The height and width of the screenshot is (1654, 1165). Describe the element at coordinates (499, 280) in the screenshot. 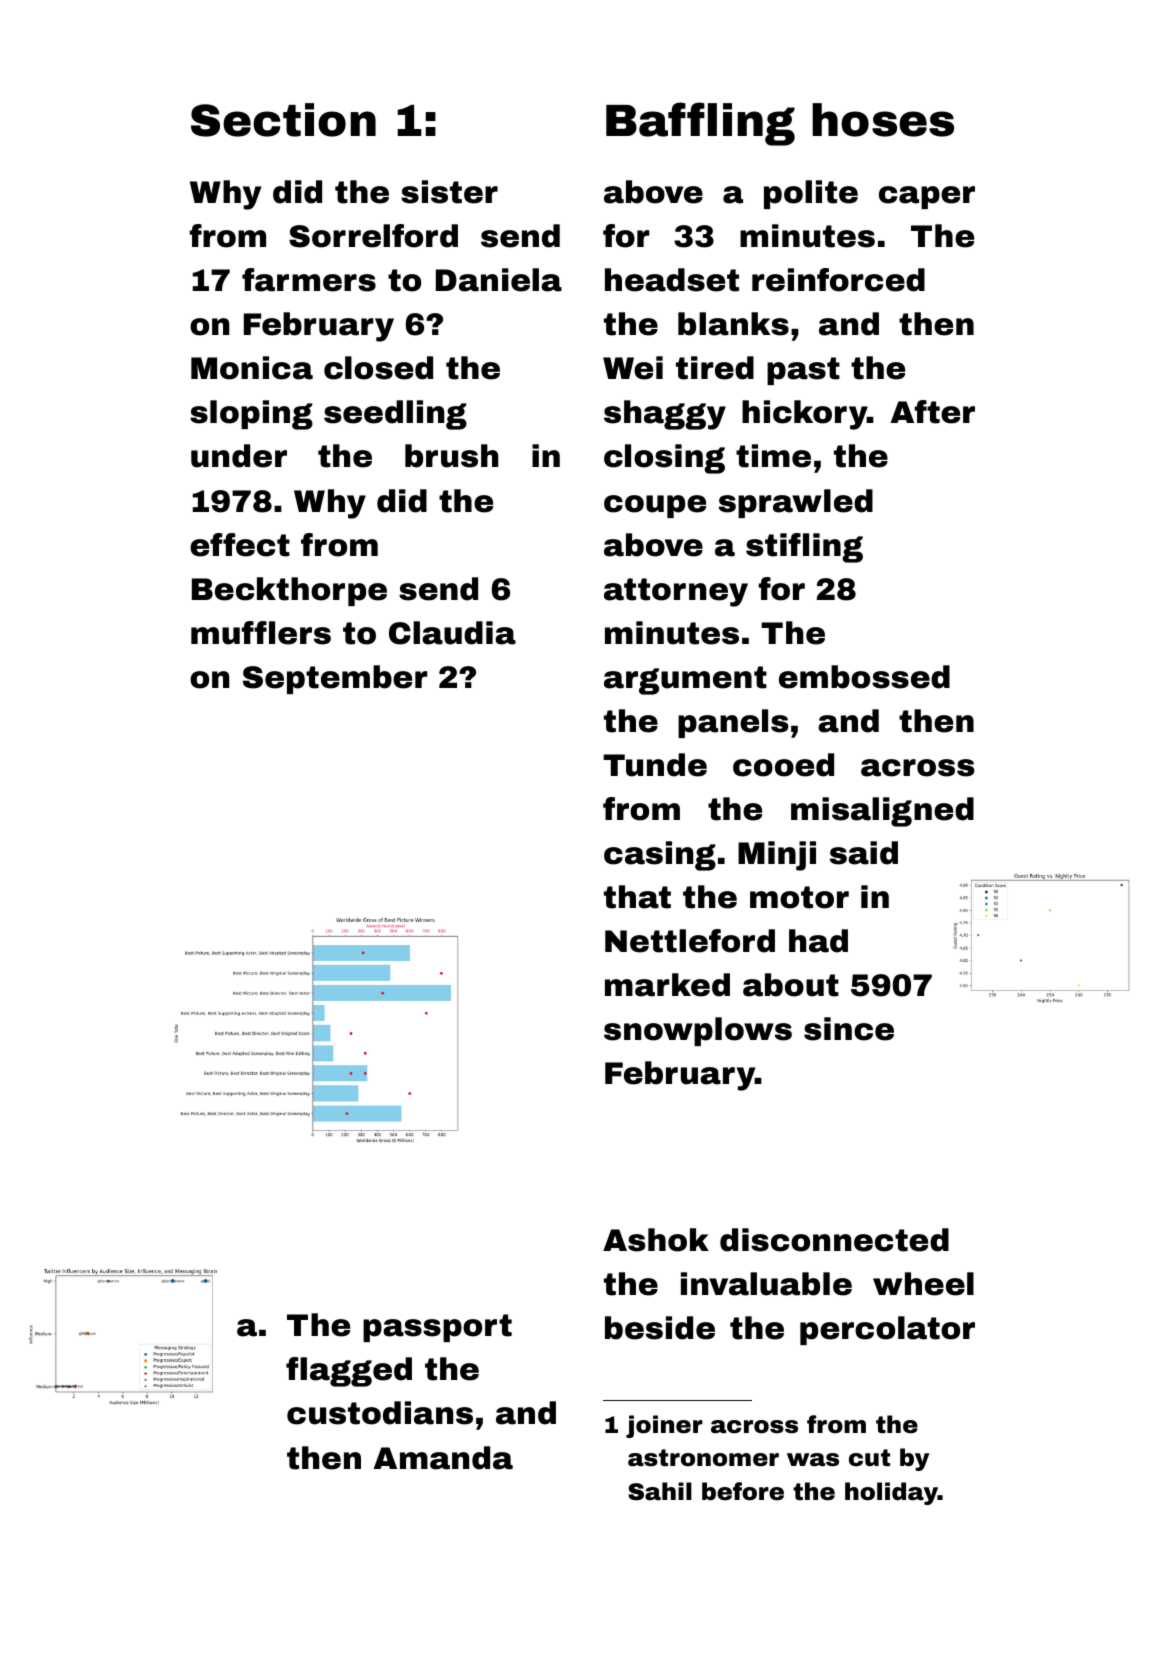

I see `Daniela` at that location.
